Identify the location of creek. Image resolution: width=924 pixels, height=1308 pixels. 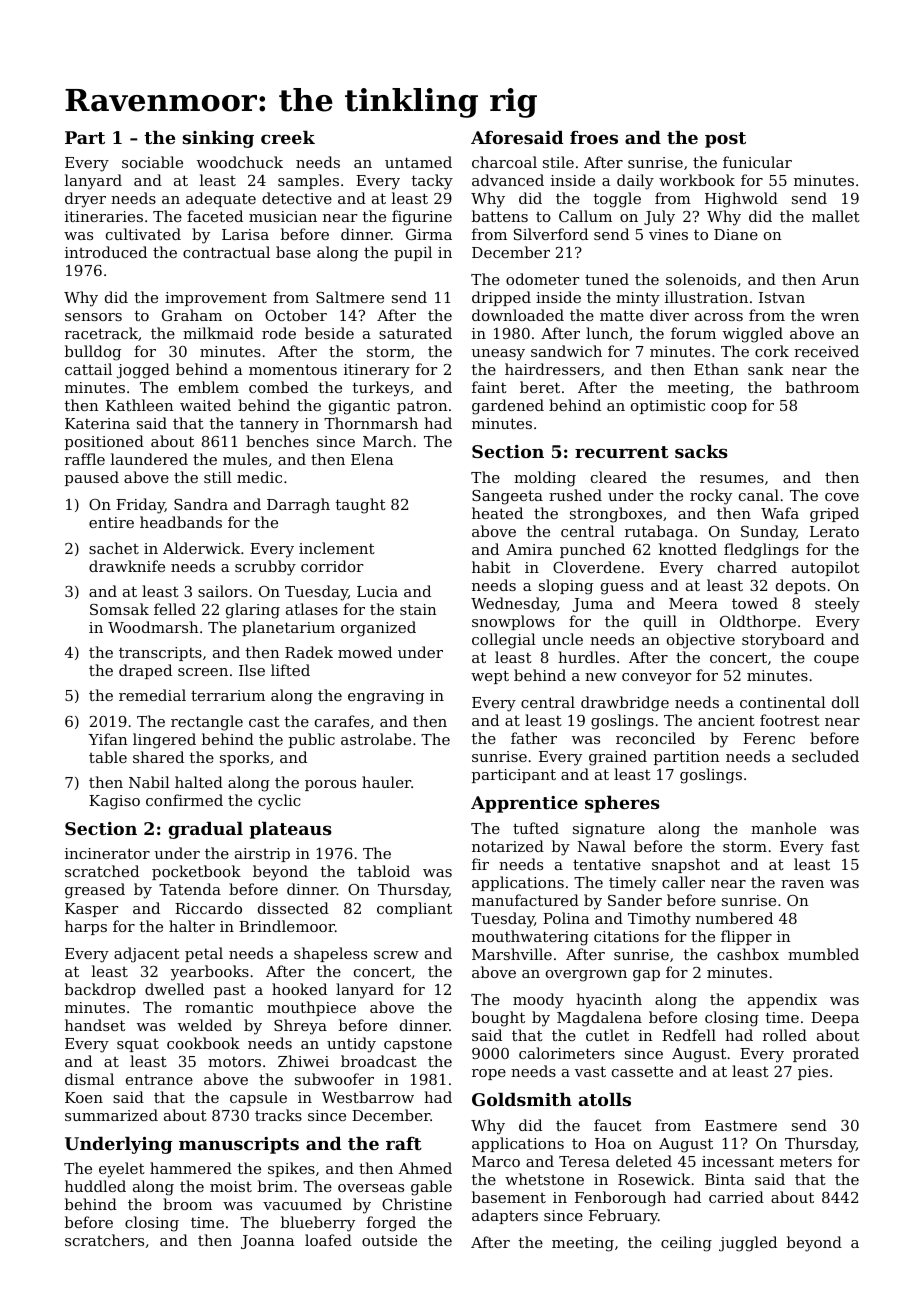
(288, 137).
